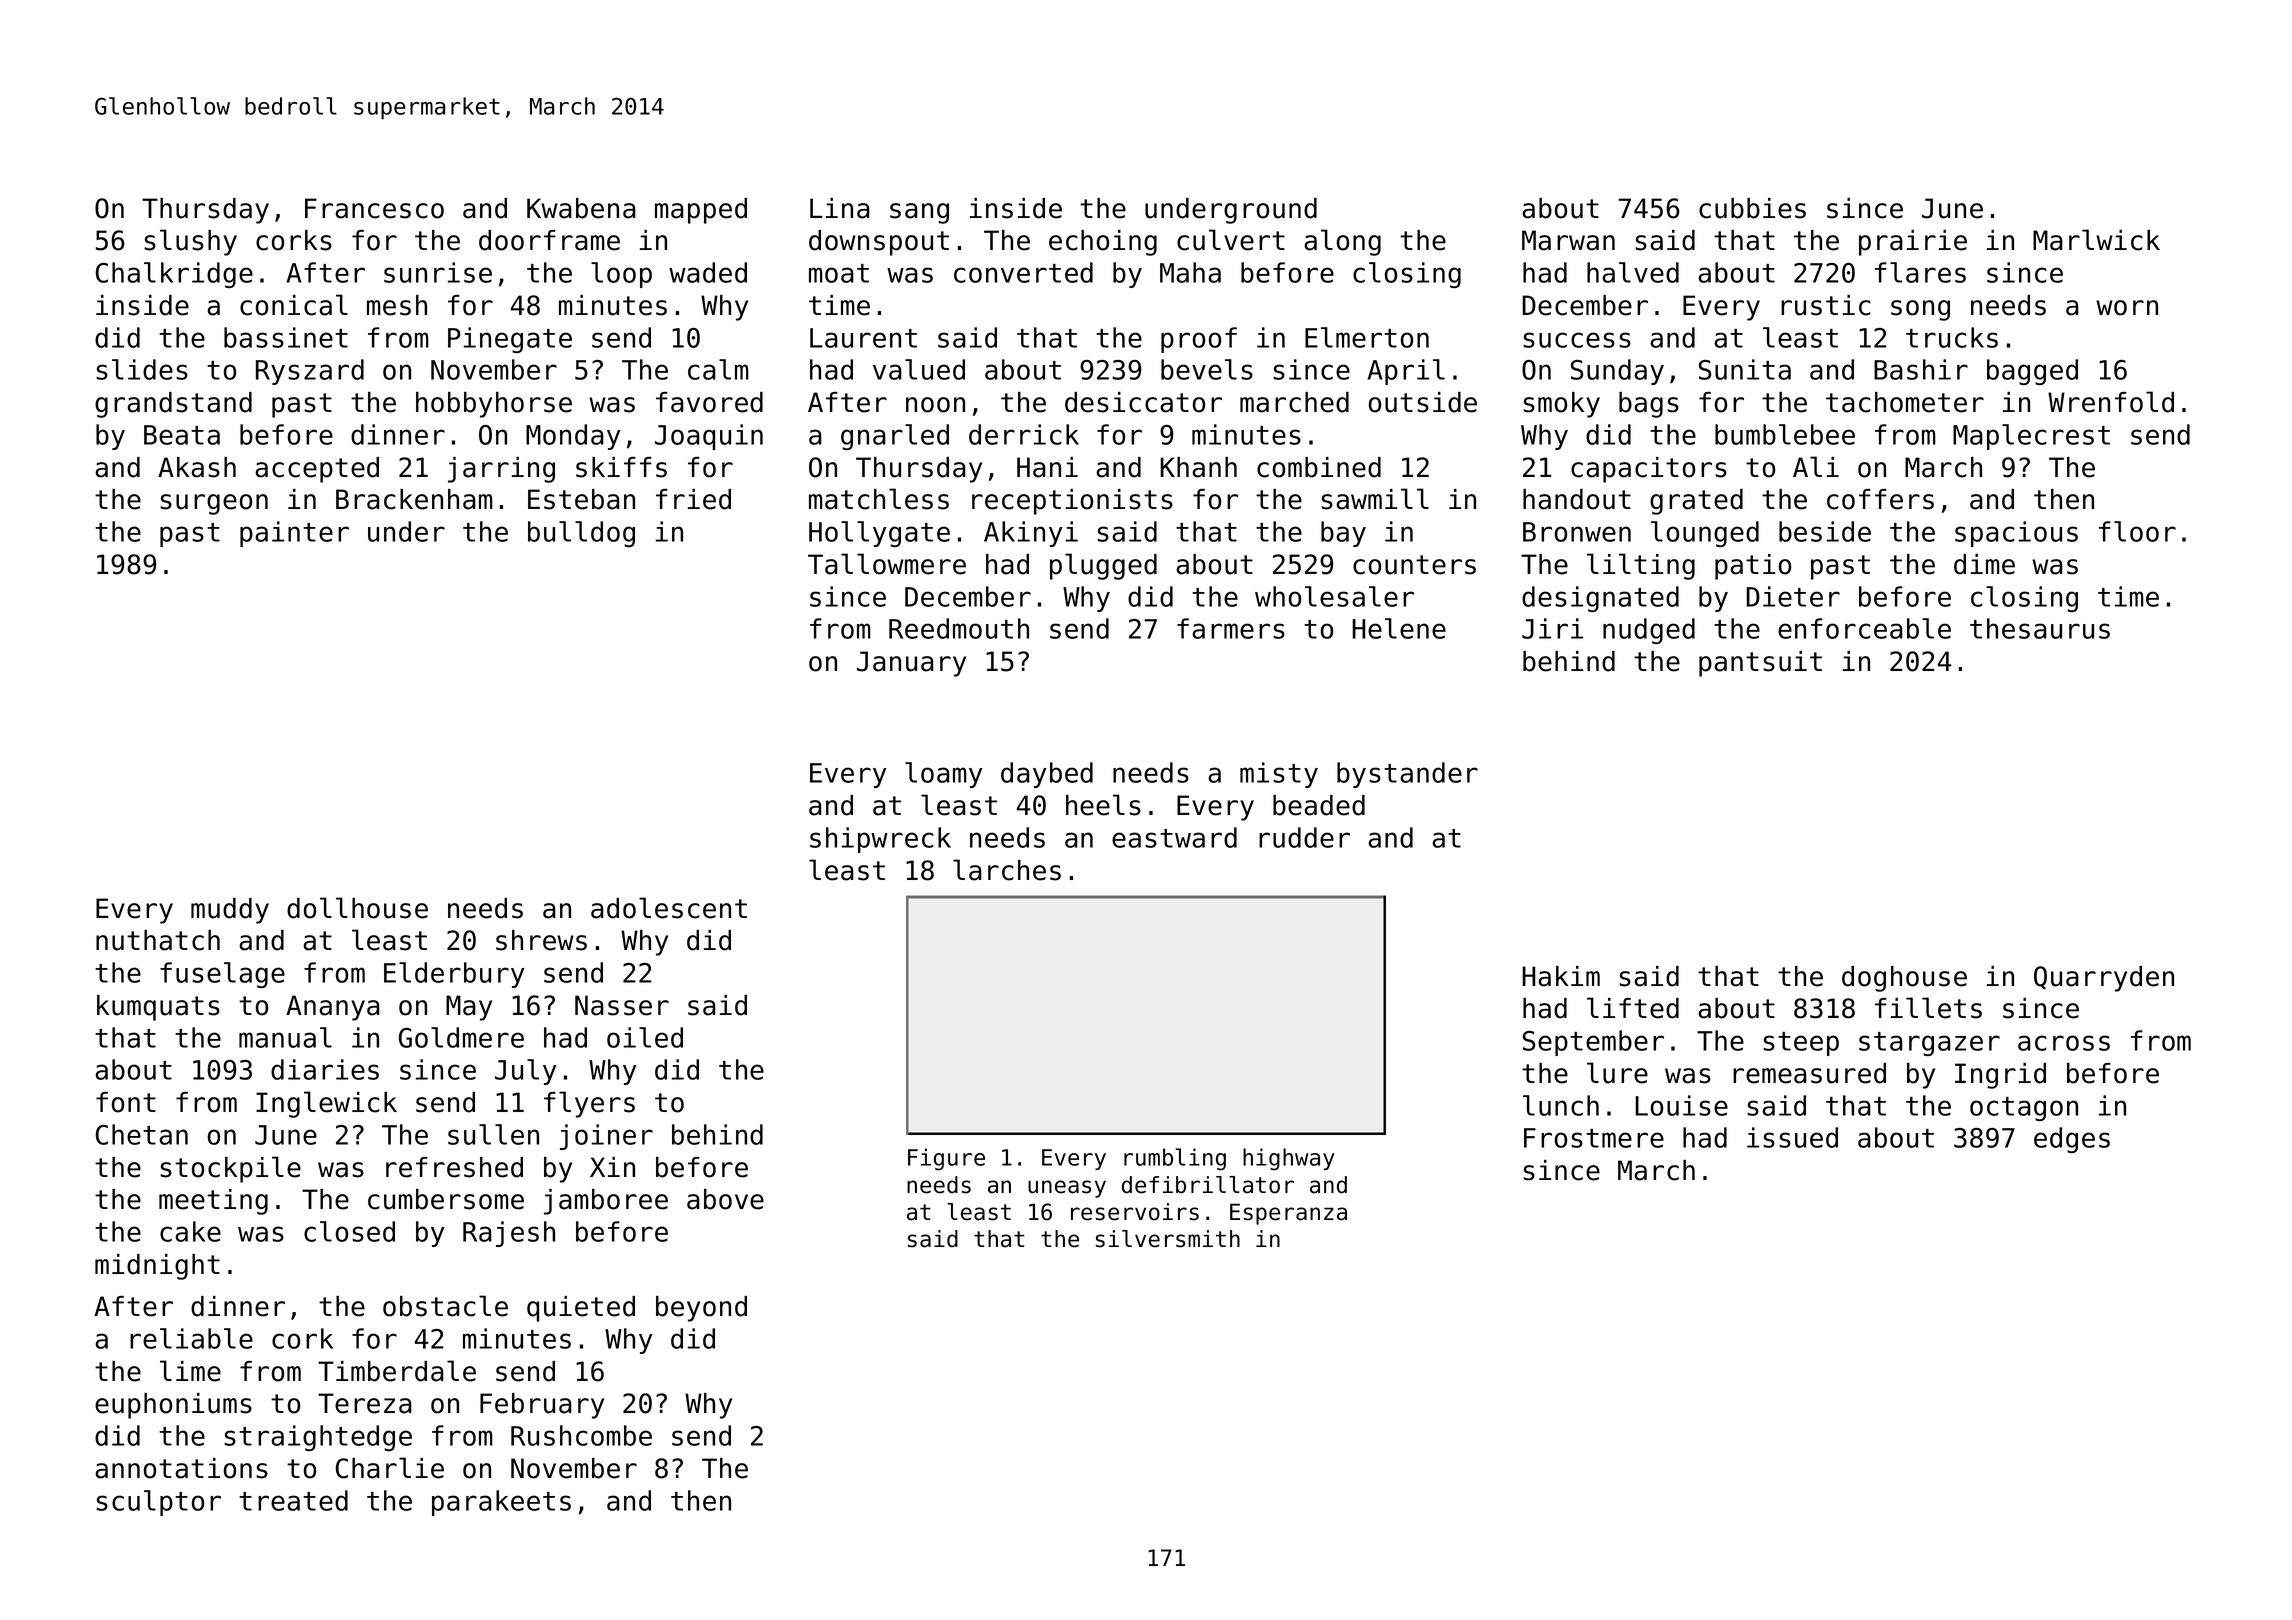 The height and width of the document is (1620, 2292). I want to click on silversmith, so click(1168, 1239).
